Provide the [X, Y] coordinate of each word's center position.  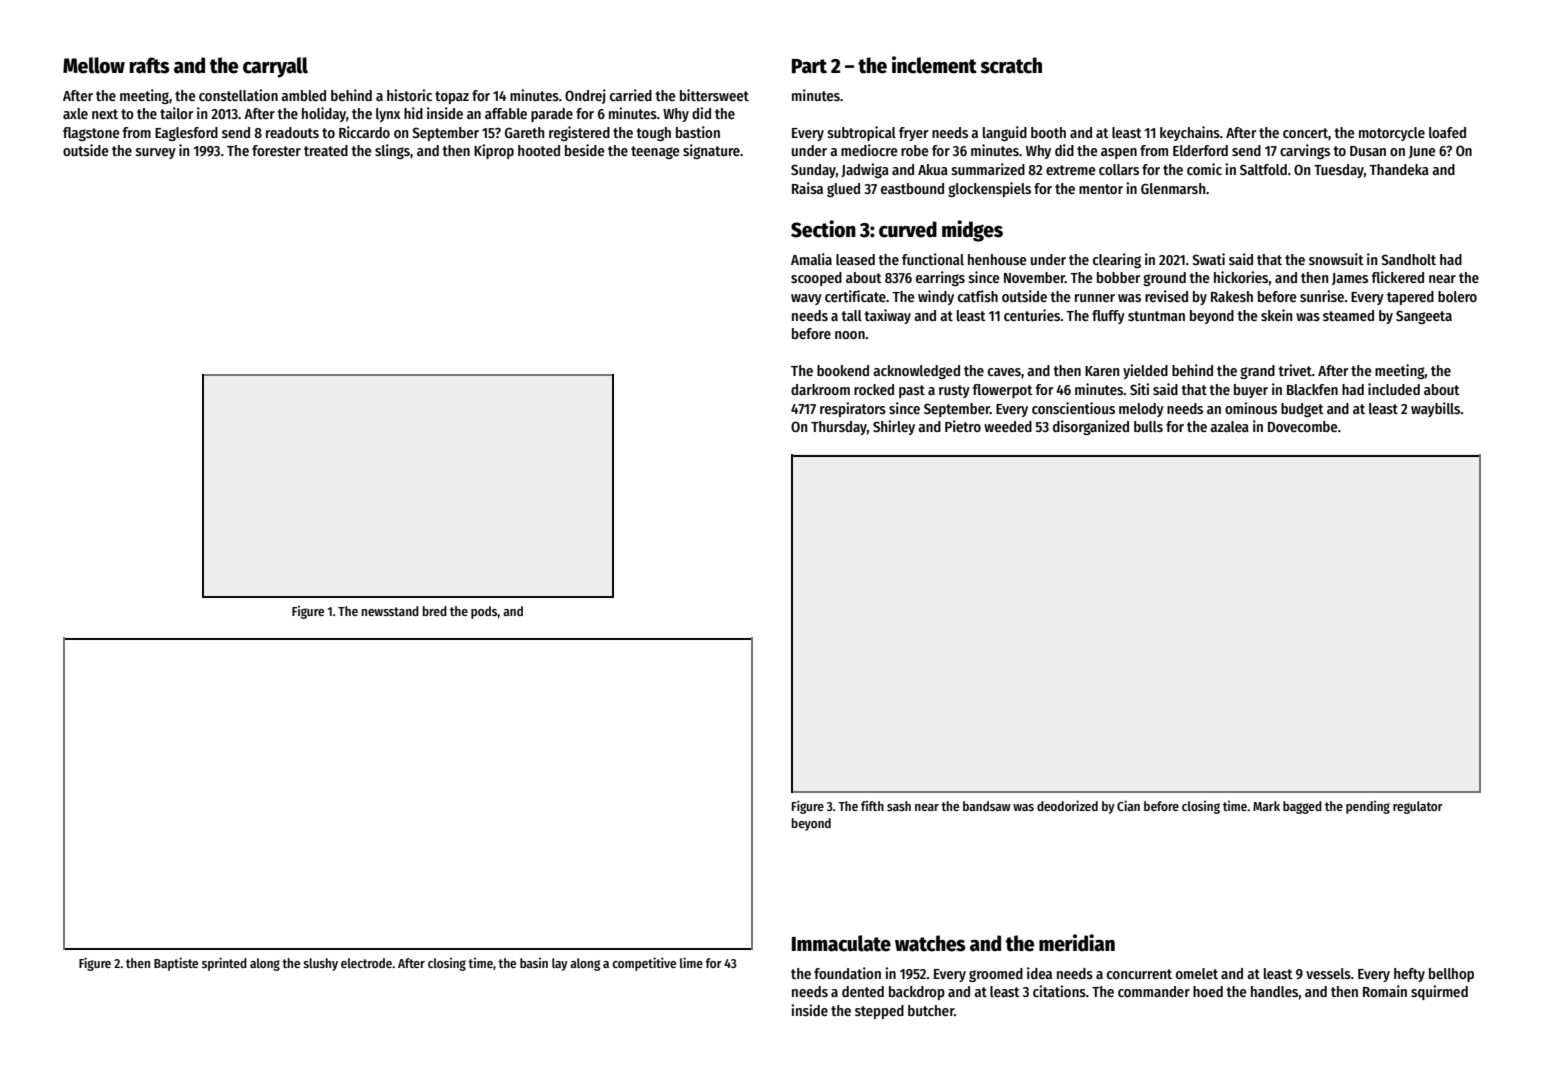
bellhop [1451, 975]
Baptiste [176, 964]
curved [908, 229]
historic [409, 95]
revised [1166, 296]
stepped [879, 1012]
